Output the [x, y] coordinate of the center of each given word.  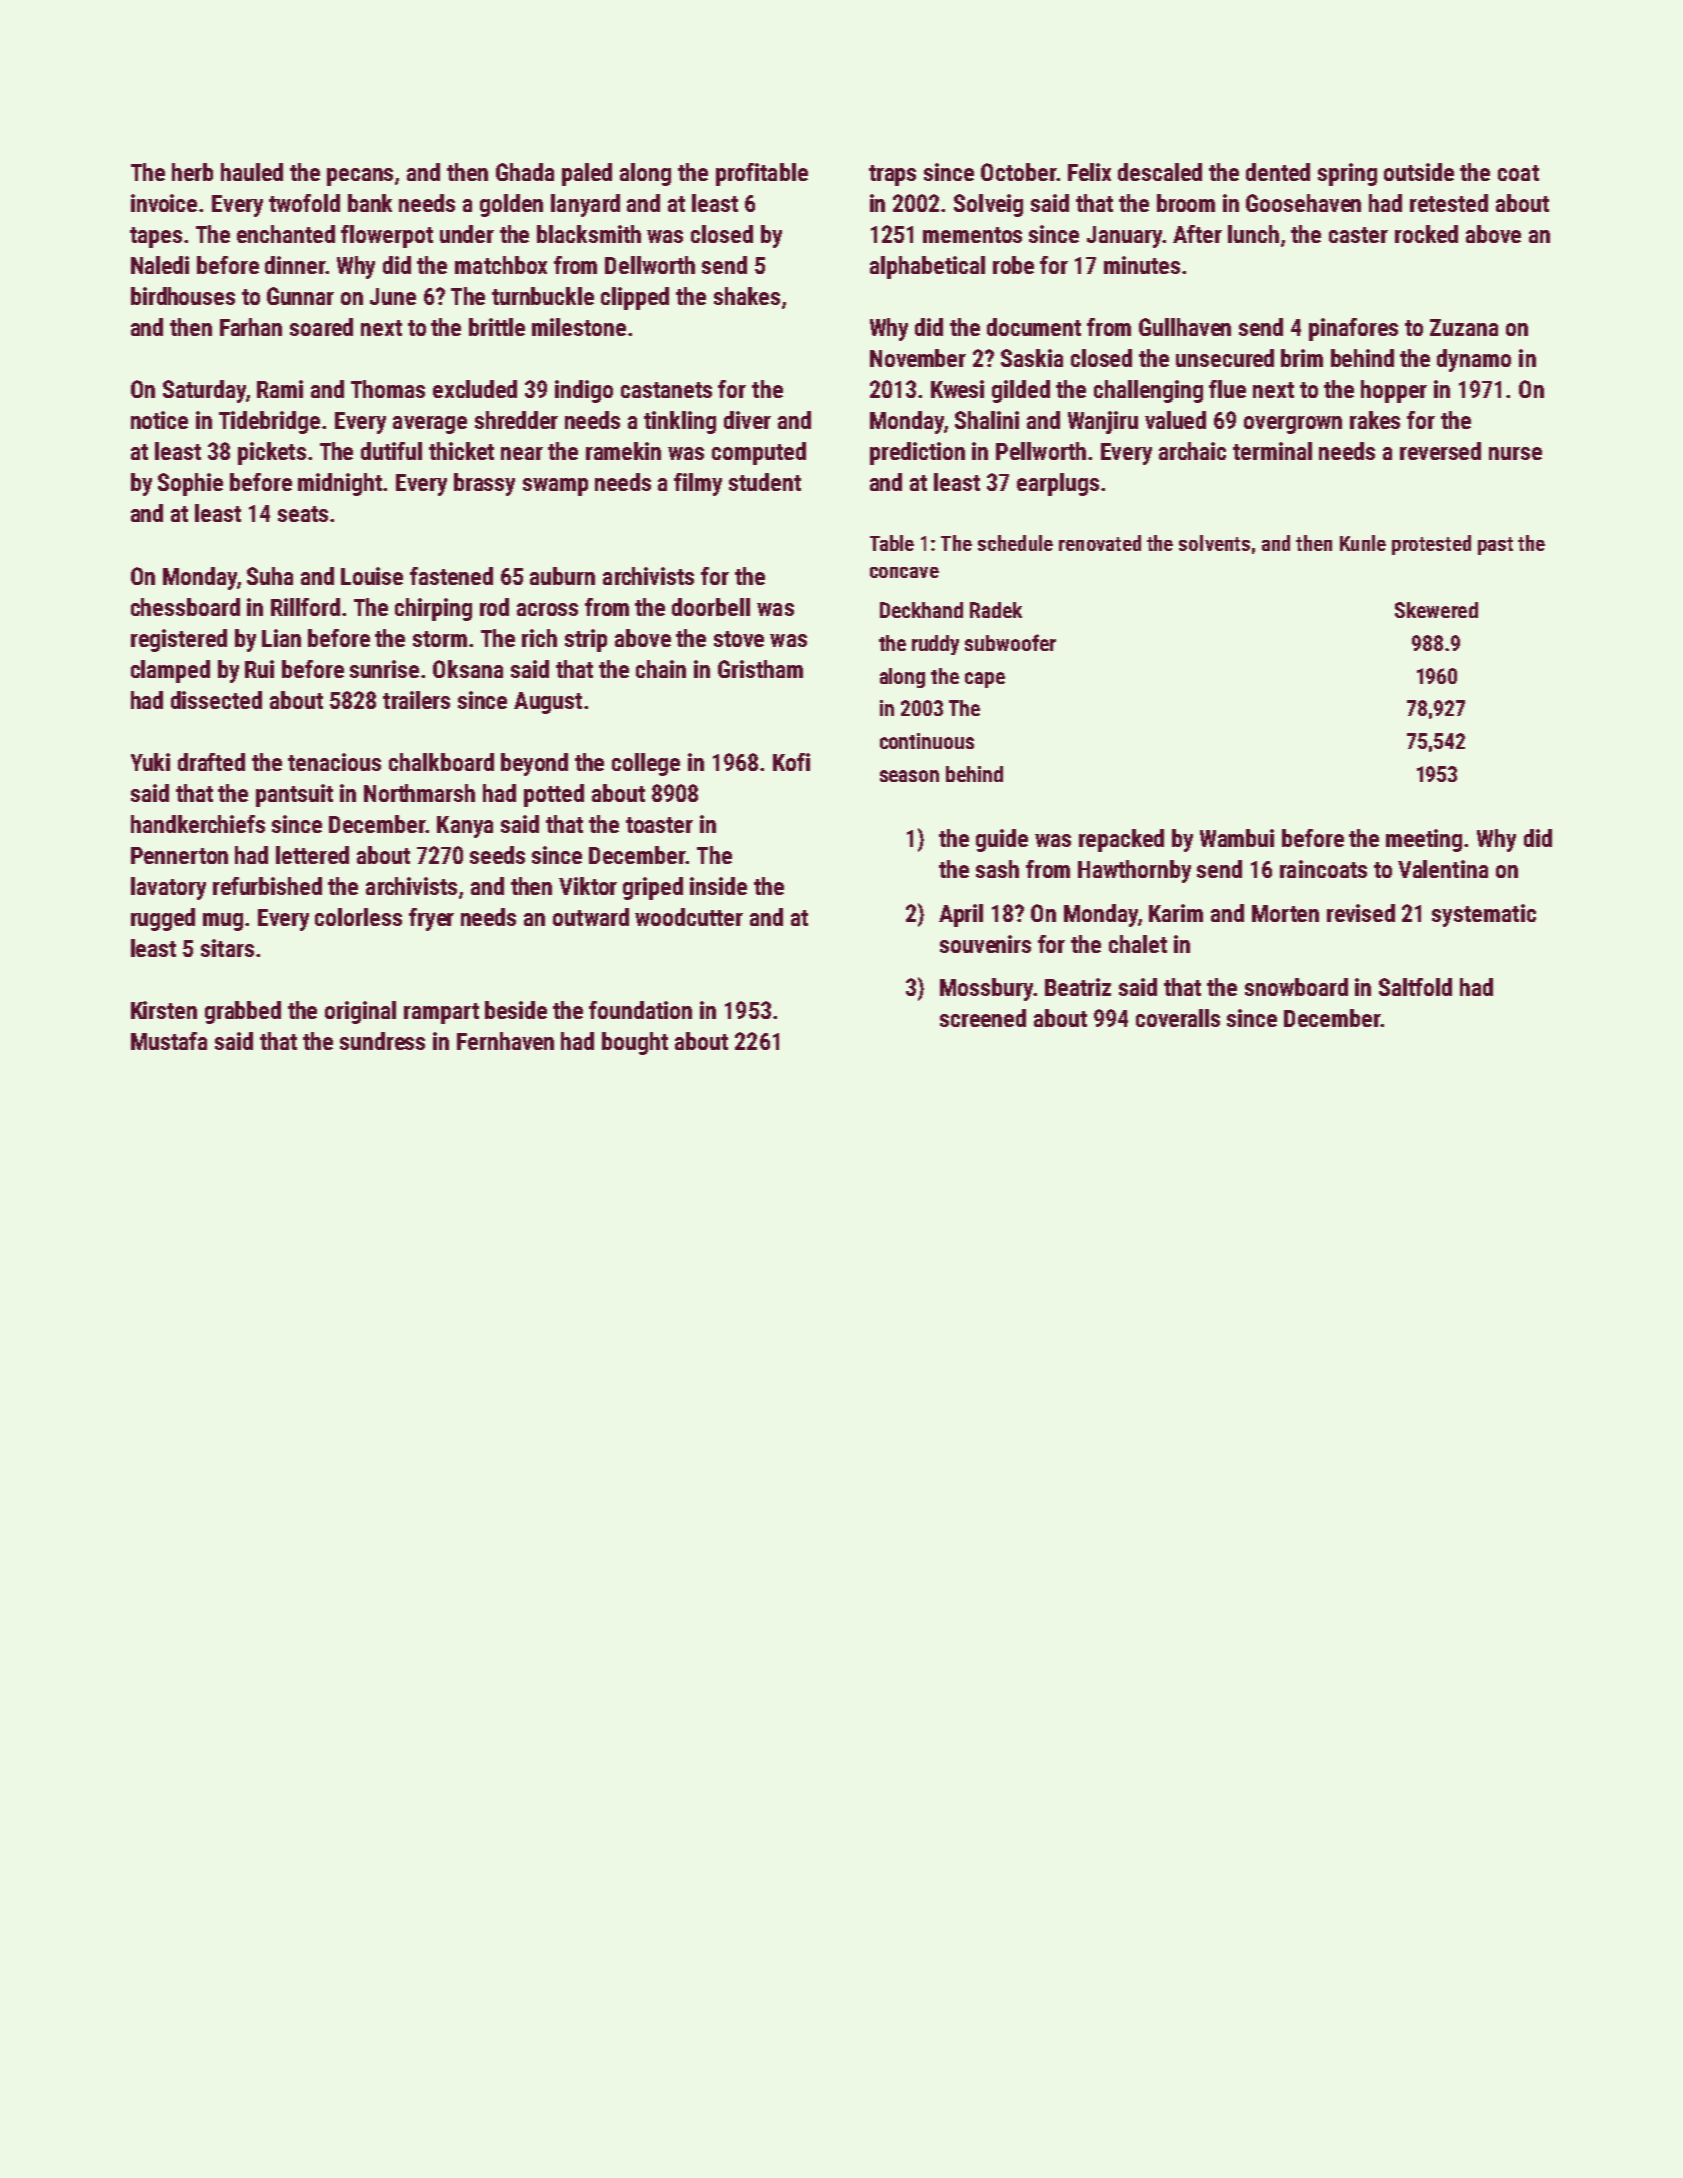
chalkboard [441, 762]
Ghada [525, 172]
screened [983, 1018]
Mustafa [169, 1041]
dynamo [1474, 360]
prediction [917, 453]
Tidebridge [269, 422]
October [1018, 172]
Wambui [1237, 838]
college [646, 764]
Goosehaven [1303, 203]
